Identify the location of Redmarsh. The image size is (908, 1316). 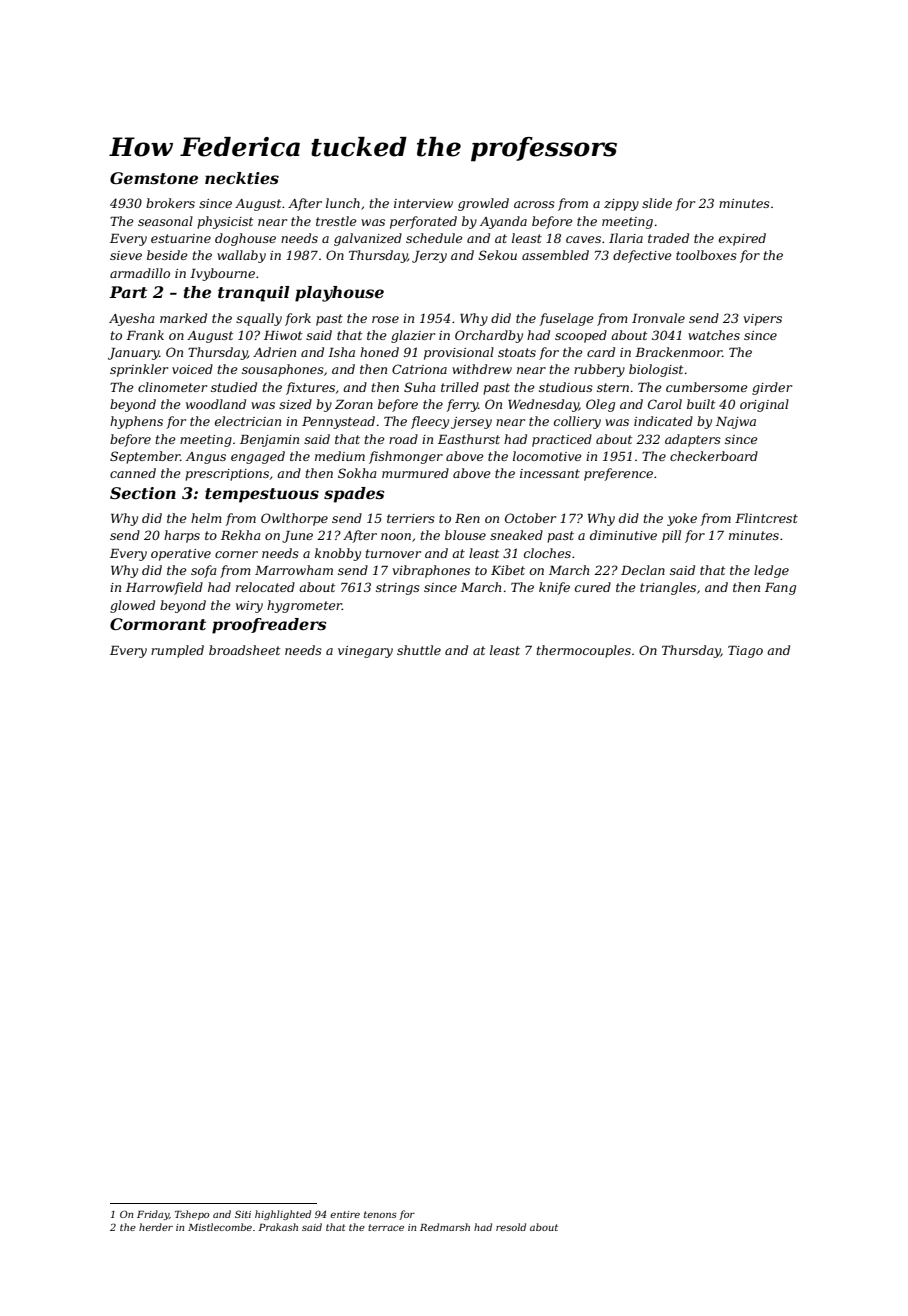
(445, 1227).
